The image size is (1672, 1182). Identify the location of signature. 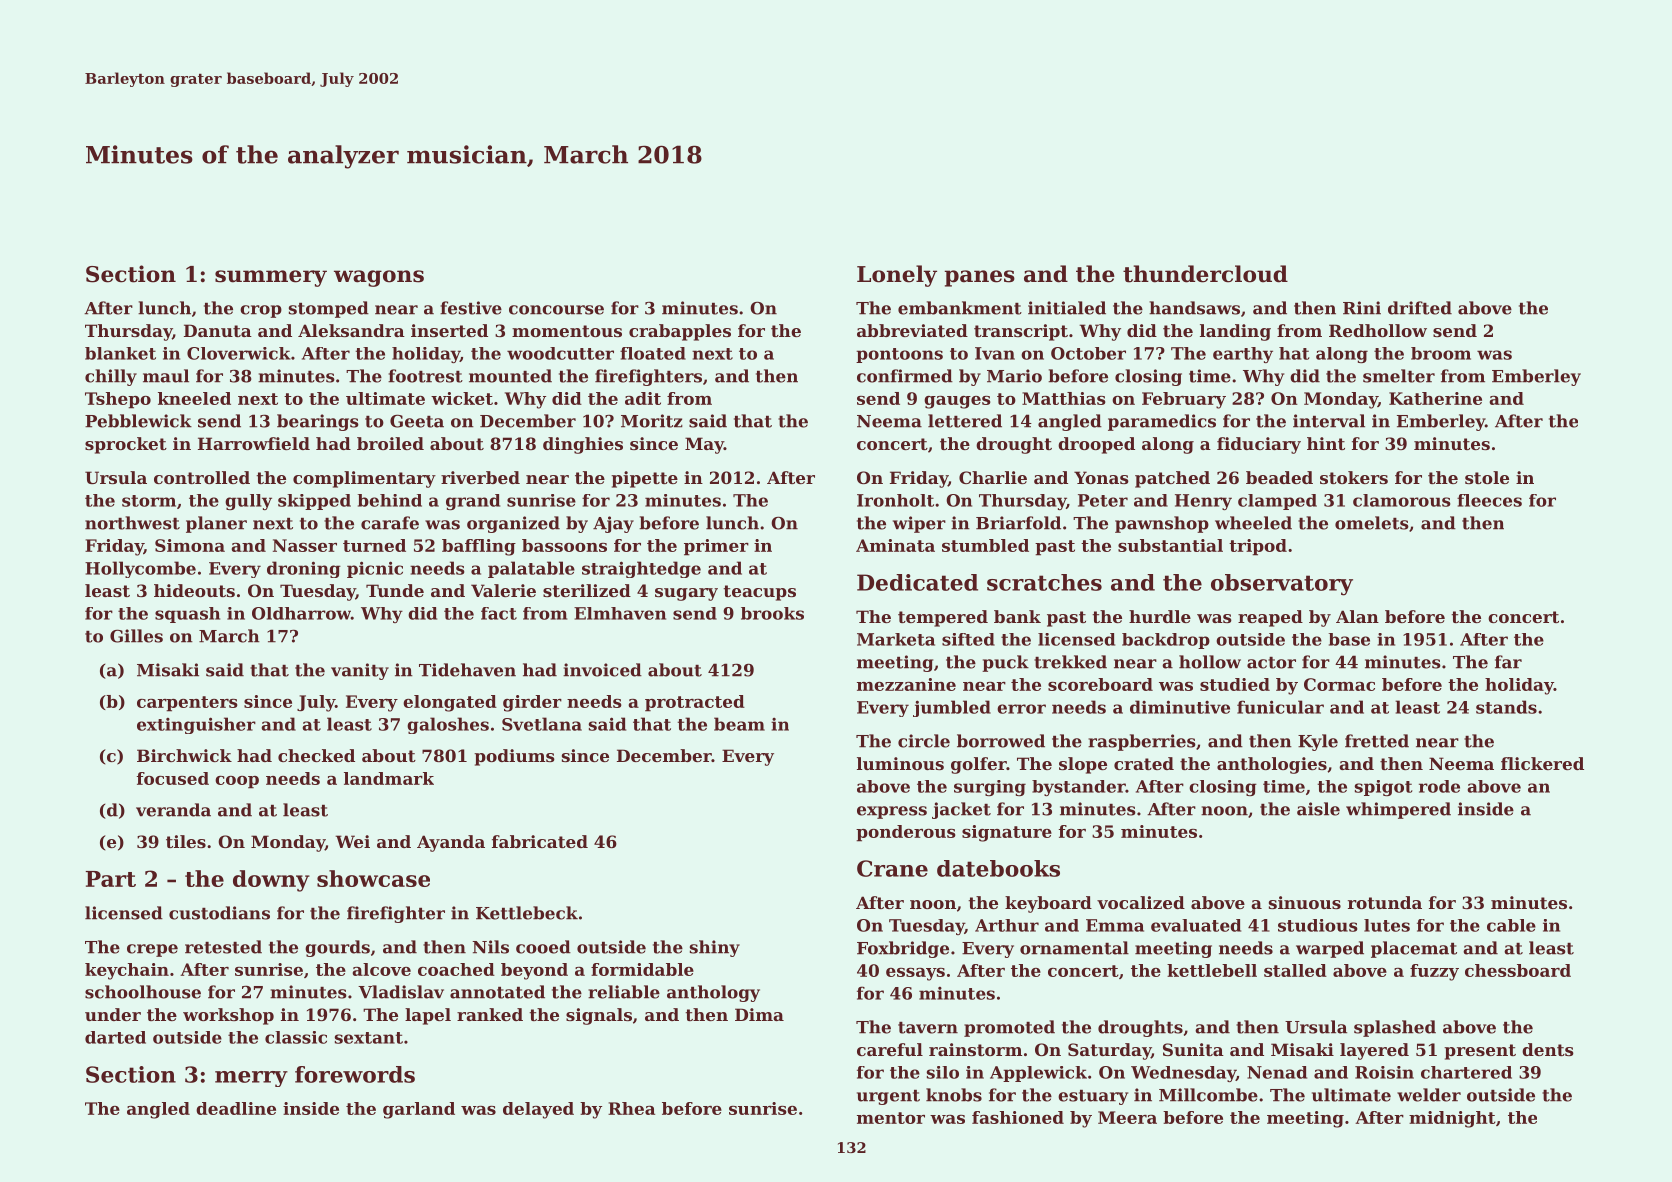
(1007, 833).
